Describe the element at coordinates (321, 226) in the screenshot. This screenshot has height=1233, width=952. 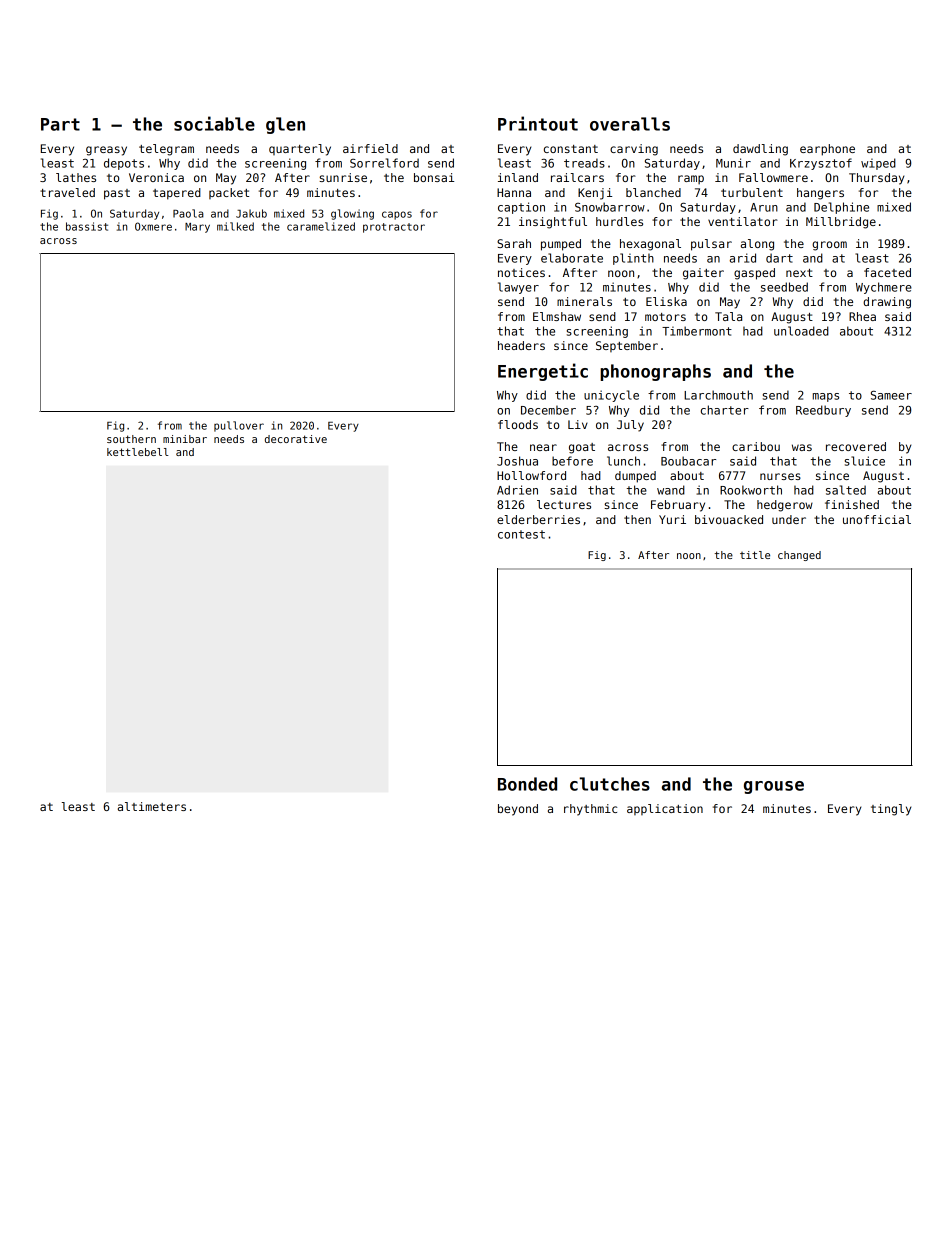
I see `caramelized` at that location.
